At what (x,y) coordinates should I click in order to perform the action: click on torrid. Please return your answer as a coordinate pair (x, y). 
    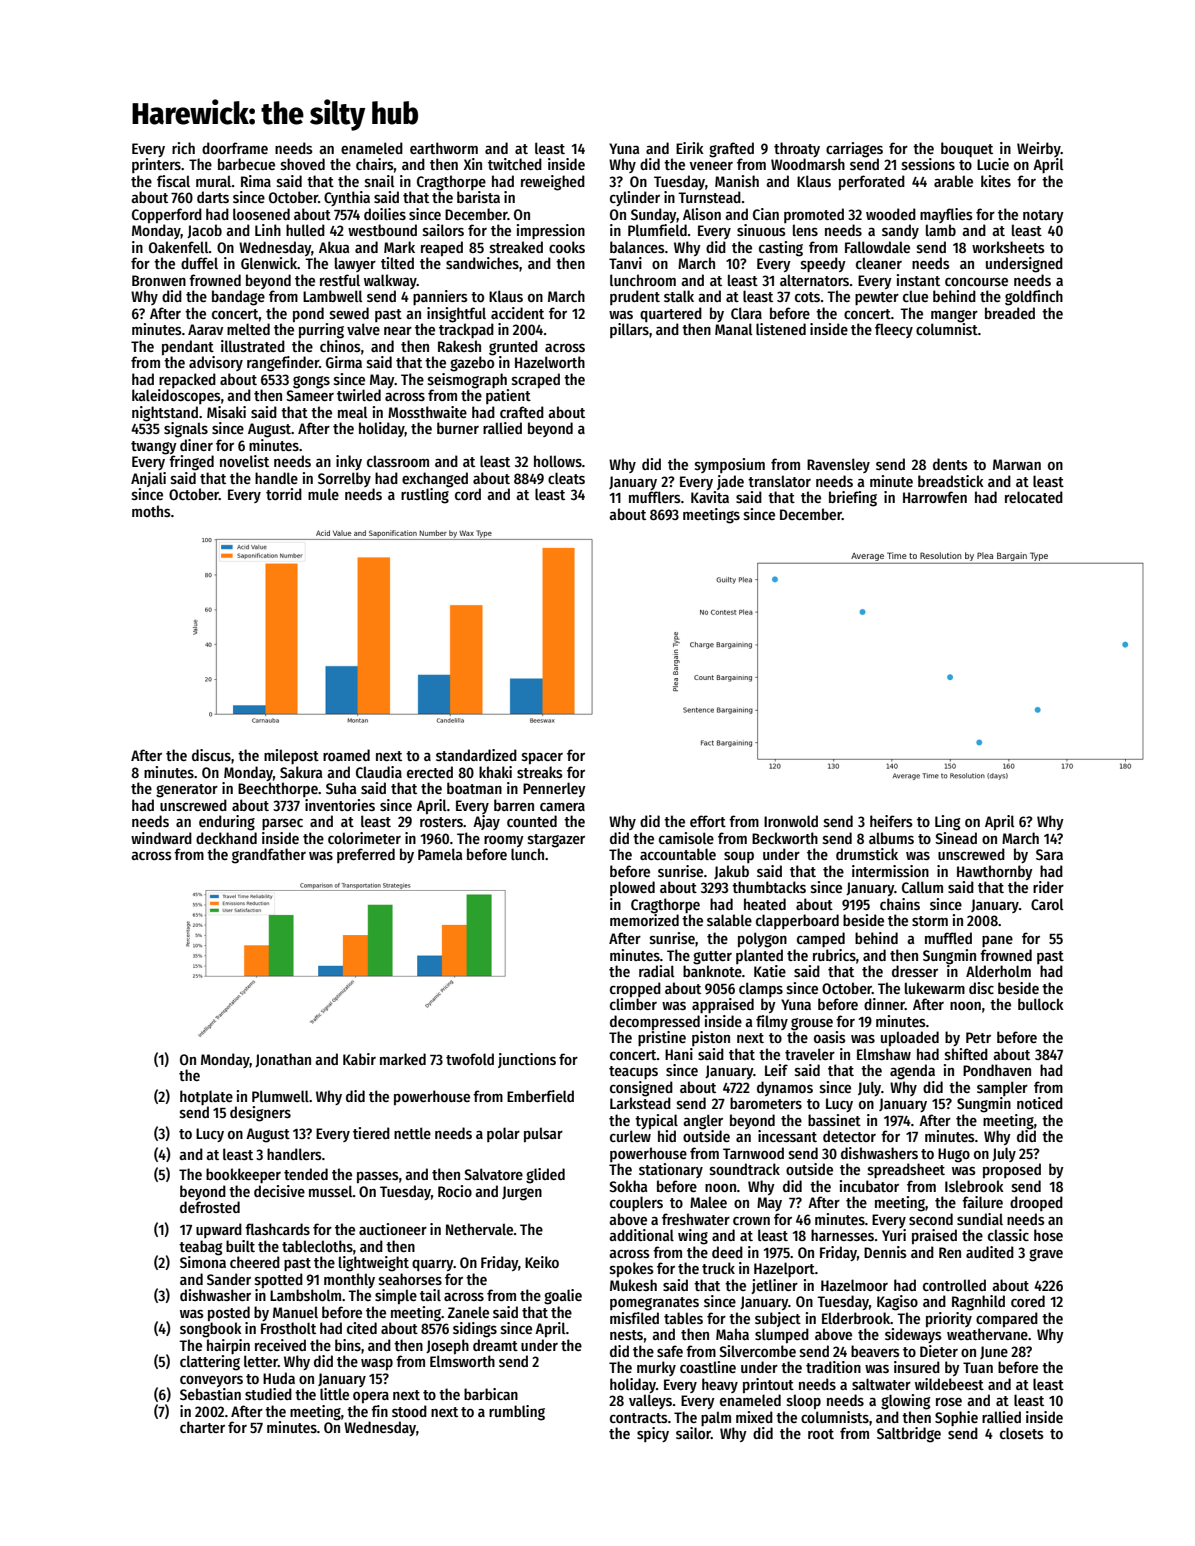
    Looking at the image, I should click on (284, 494).
